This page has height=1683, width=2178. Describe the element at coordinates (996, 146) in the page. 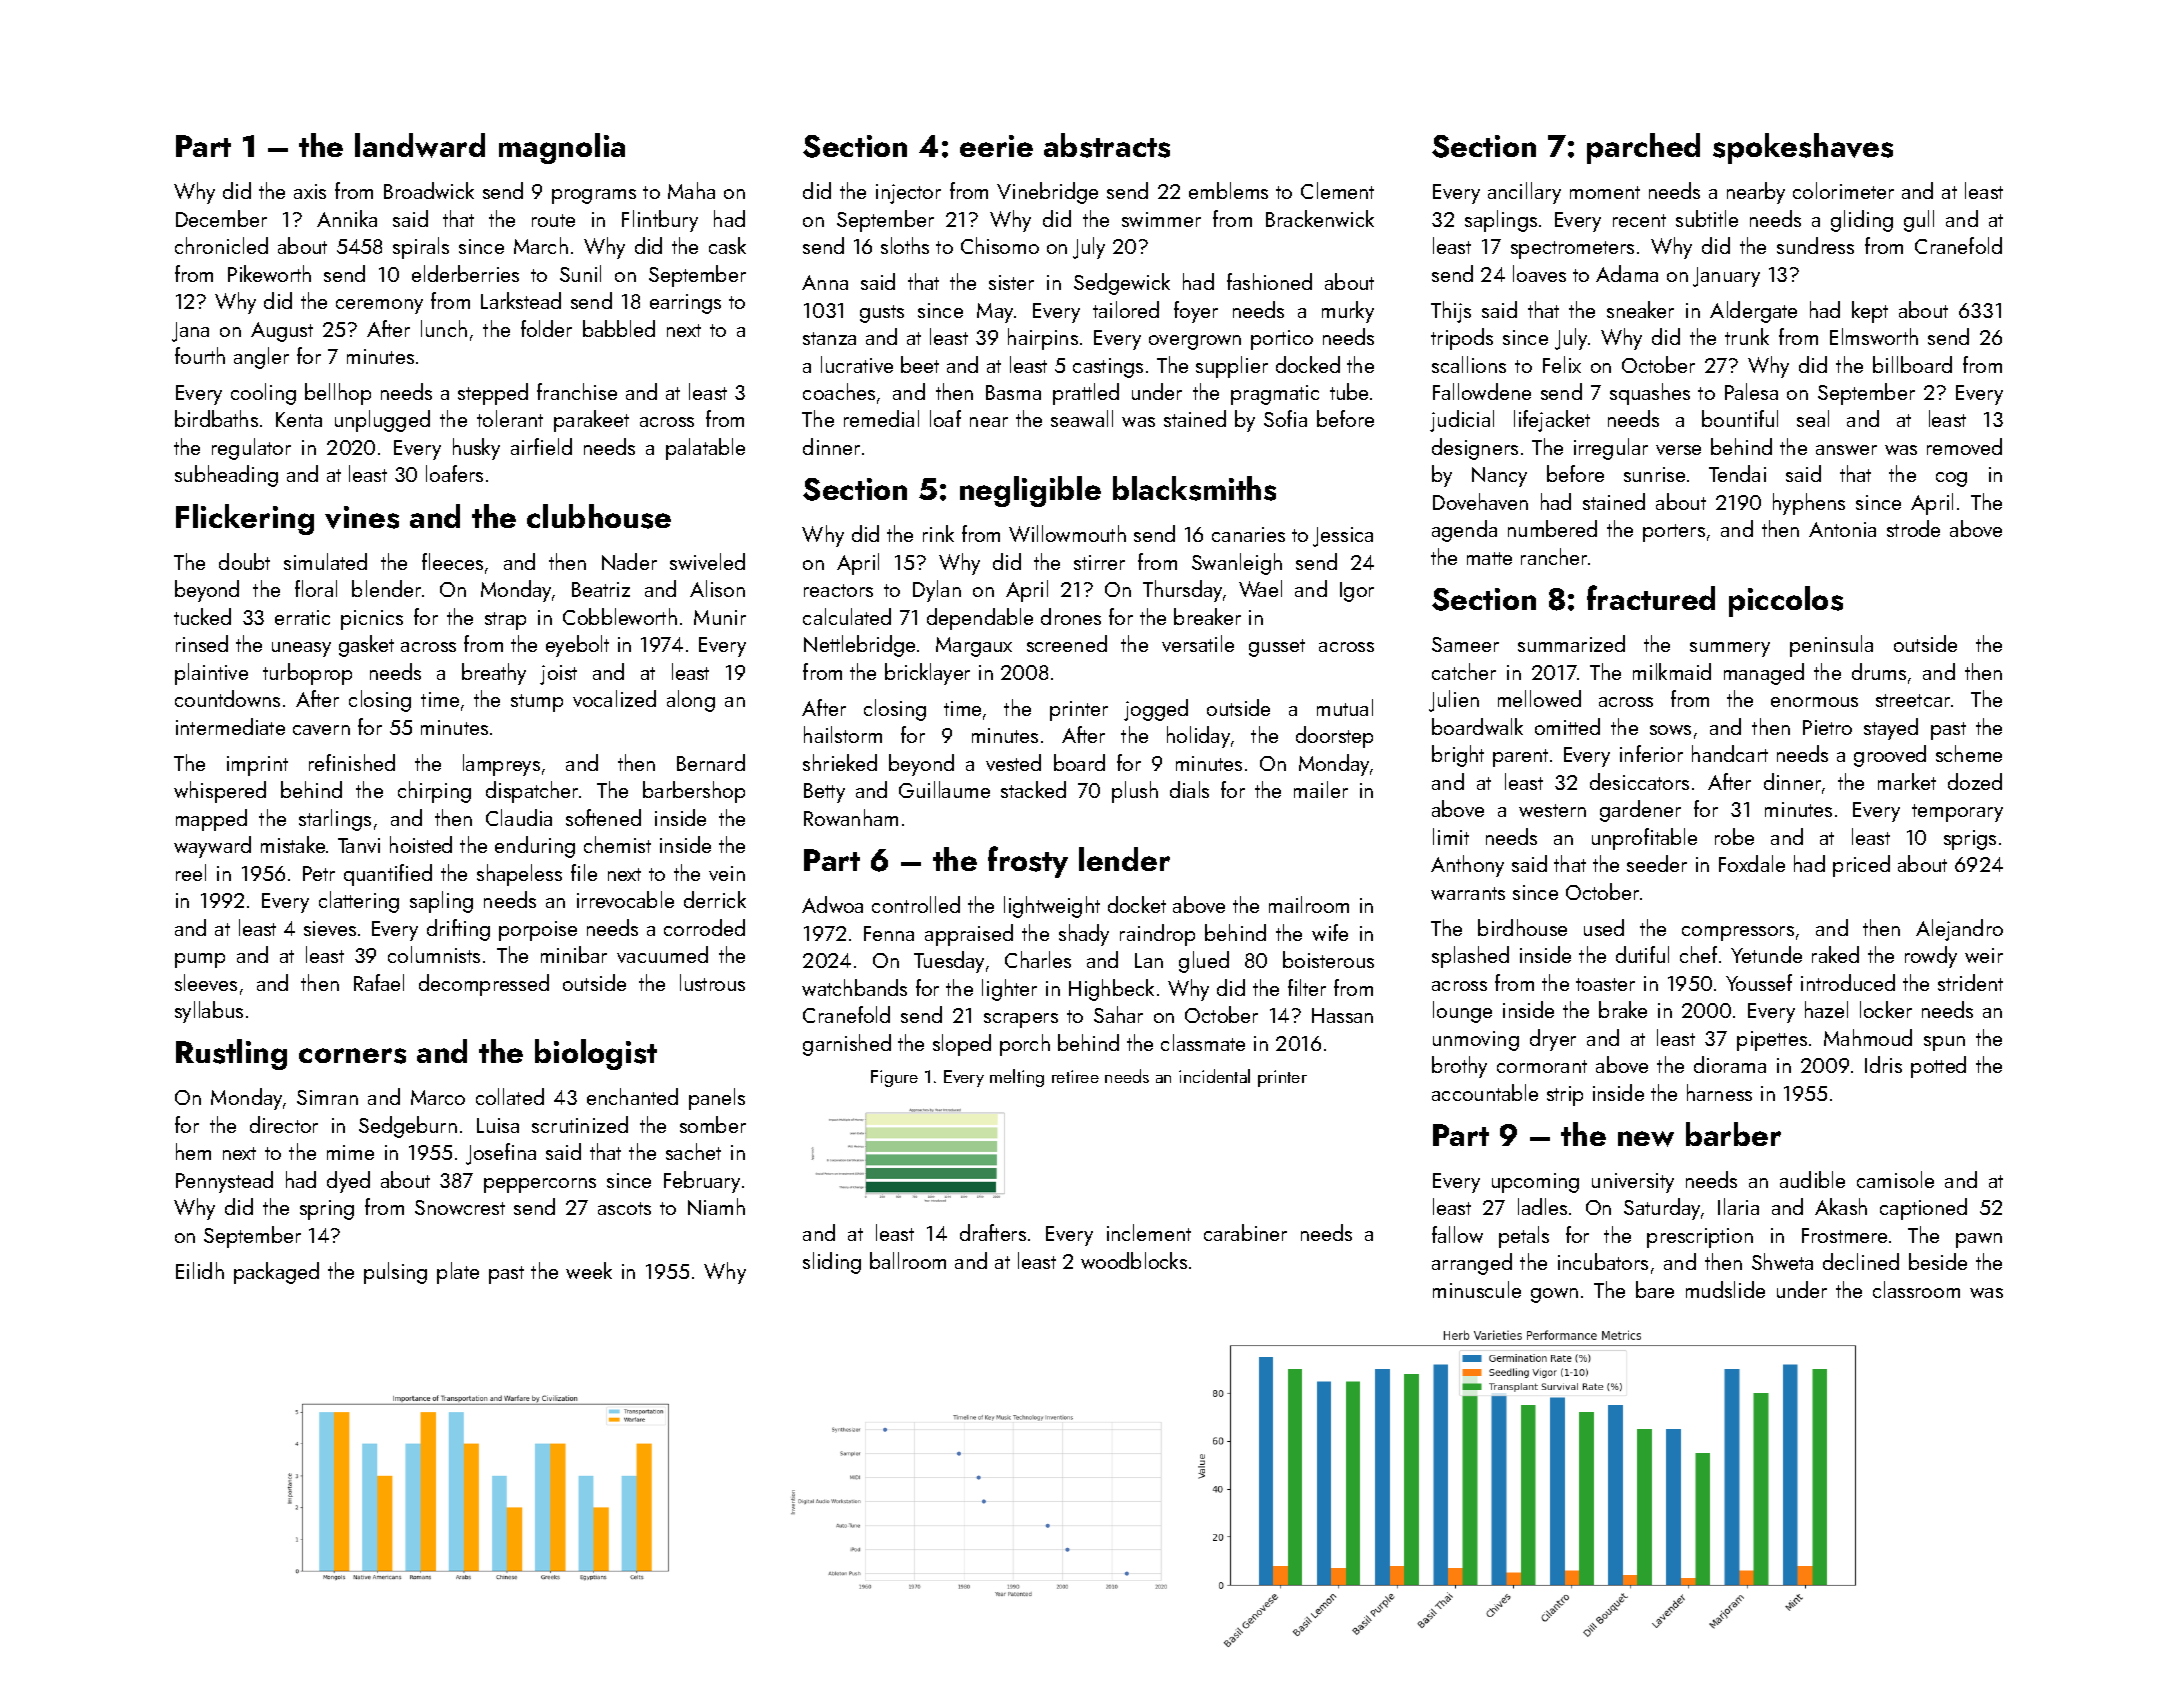

I see `eerie` at that location.
